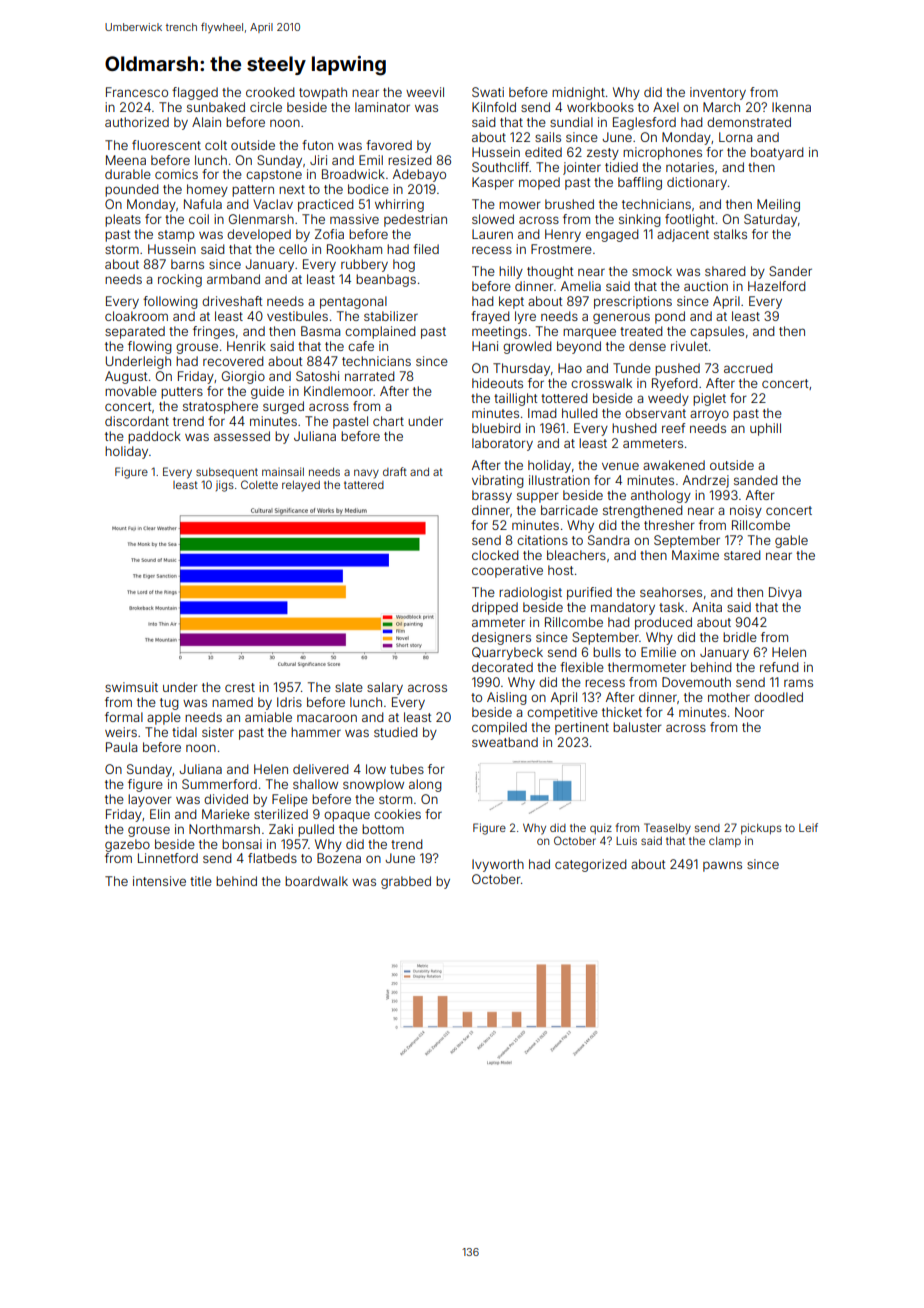 This screenshot has width=924, height=1308. I want to click on swimsuit, so click(131, 687).
